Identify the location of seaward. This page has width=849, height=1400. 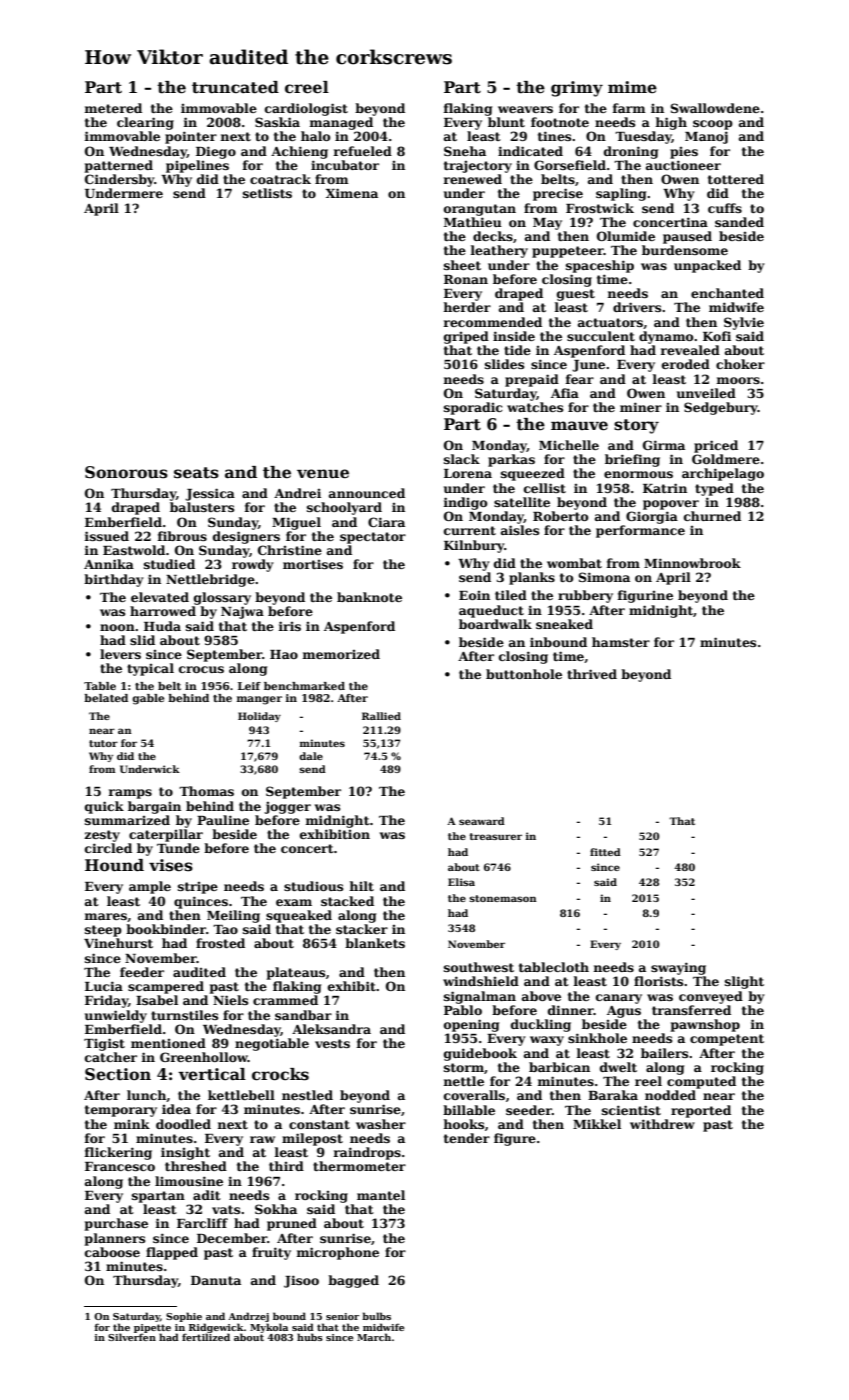
(482, 821).
